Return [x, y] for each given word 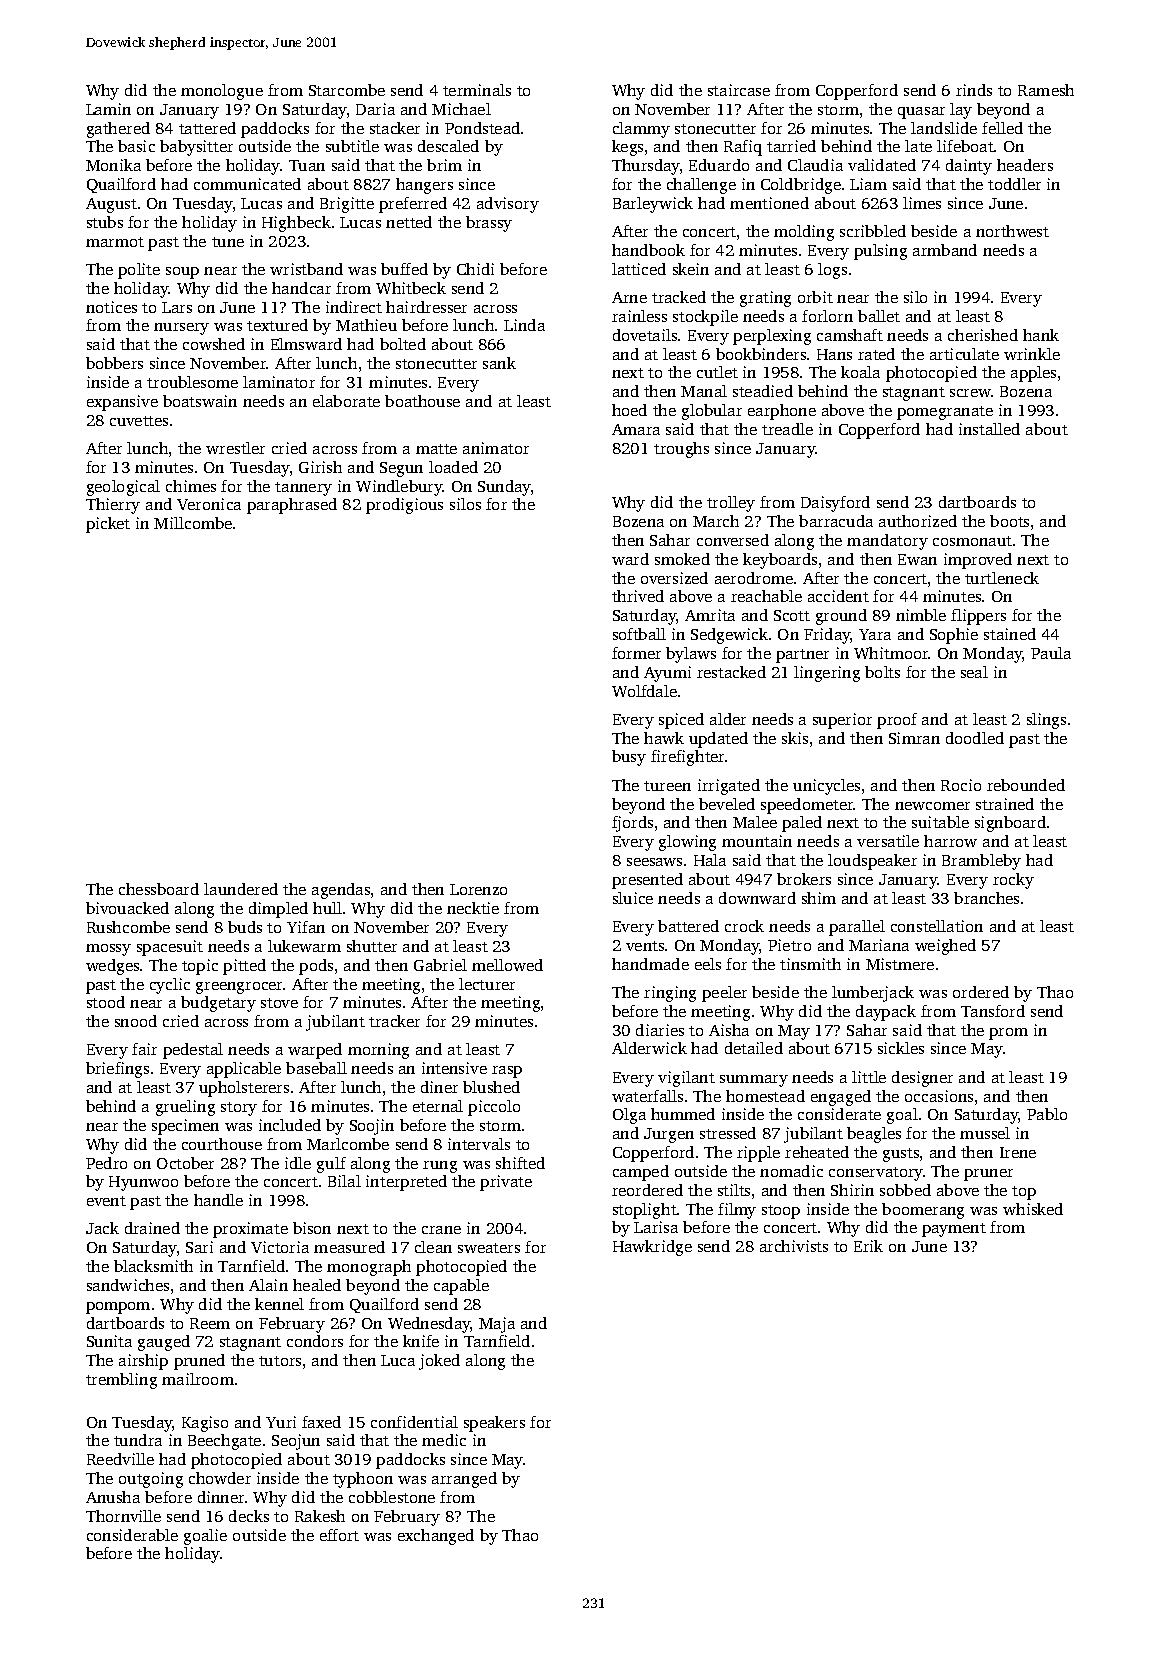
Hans [834, 354]
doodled [975, 738]
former [636, 653]
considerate [839, 1114]
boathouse [422, 401]
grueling [185, 1108]
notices [111, 307]
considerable [132, 1535]
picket [108, 525]
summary [754, 1081]
